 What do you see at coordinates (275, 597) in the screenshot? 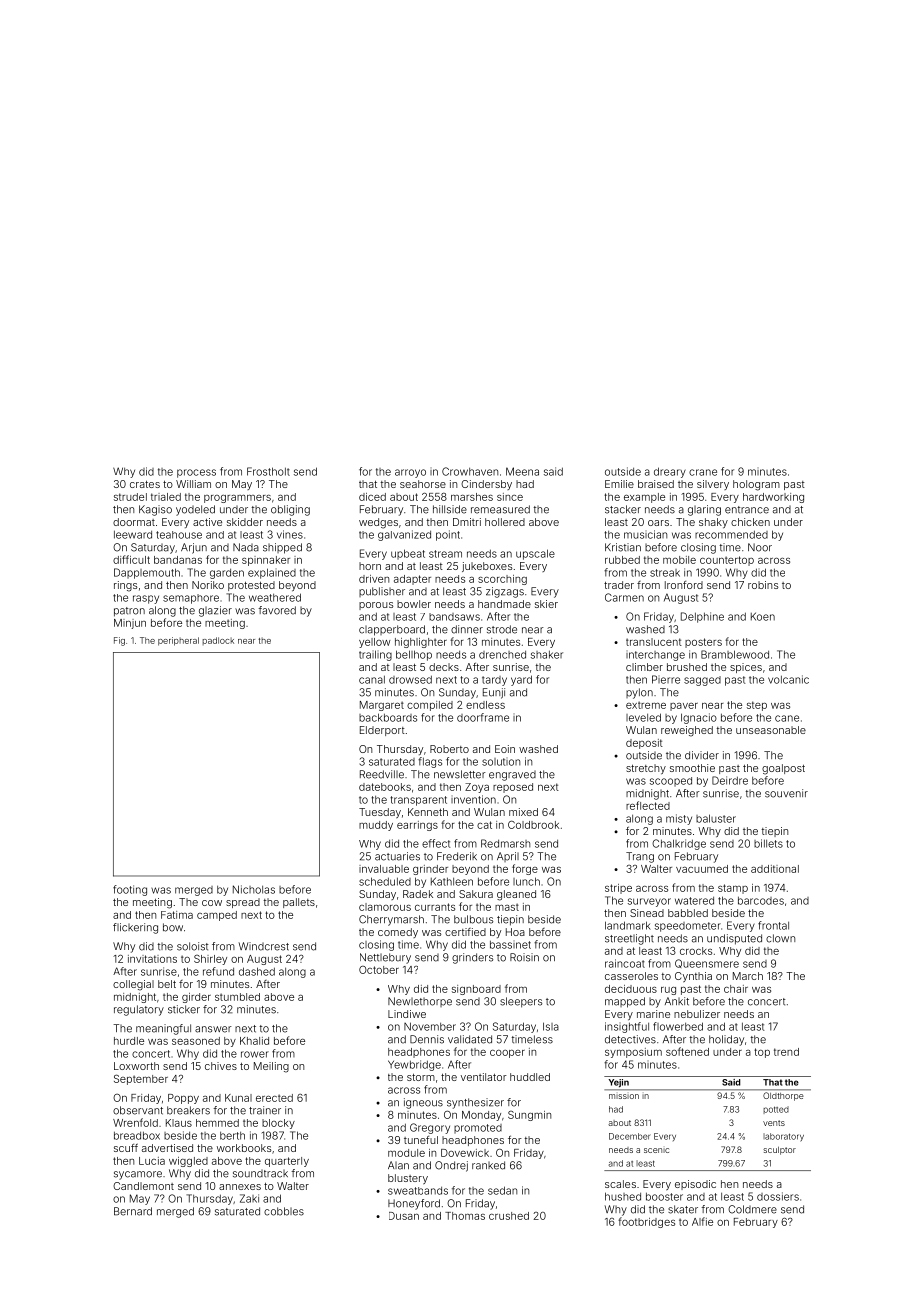
I see `weathered` at bounding box center [275, 597].
